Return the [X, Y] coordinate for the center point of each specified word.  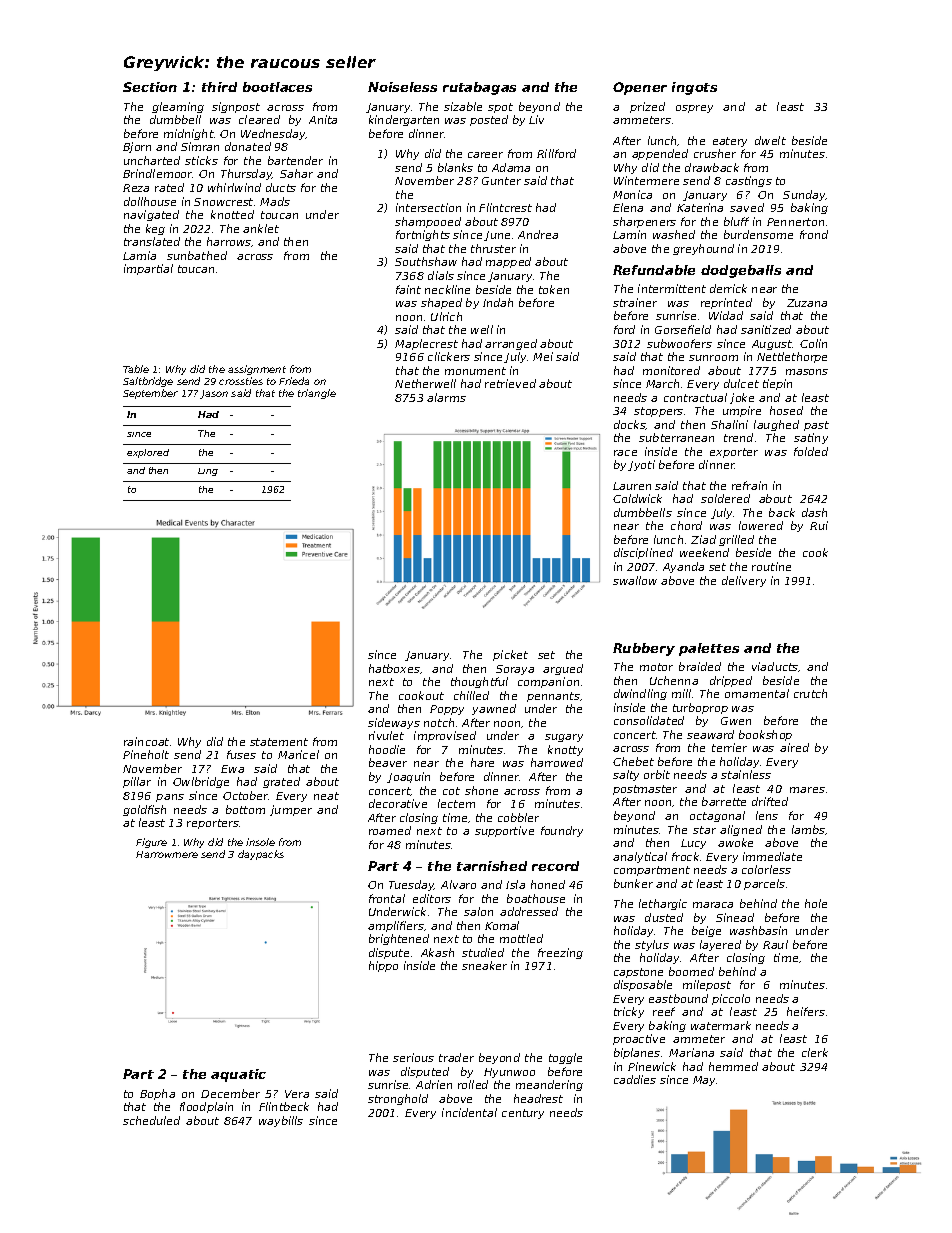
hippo [383, 966]
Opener [640, 88]
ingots [694, 88]
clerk [815, 1052]
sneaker [484, 965]
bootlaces [277, 87]
